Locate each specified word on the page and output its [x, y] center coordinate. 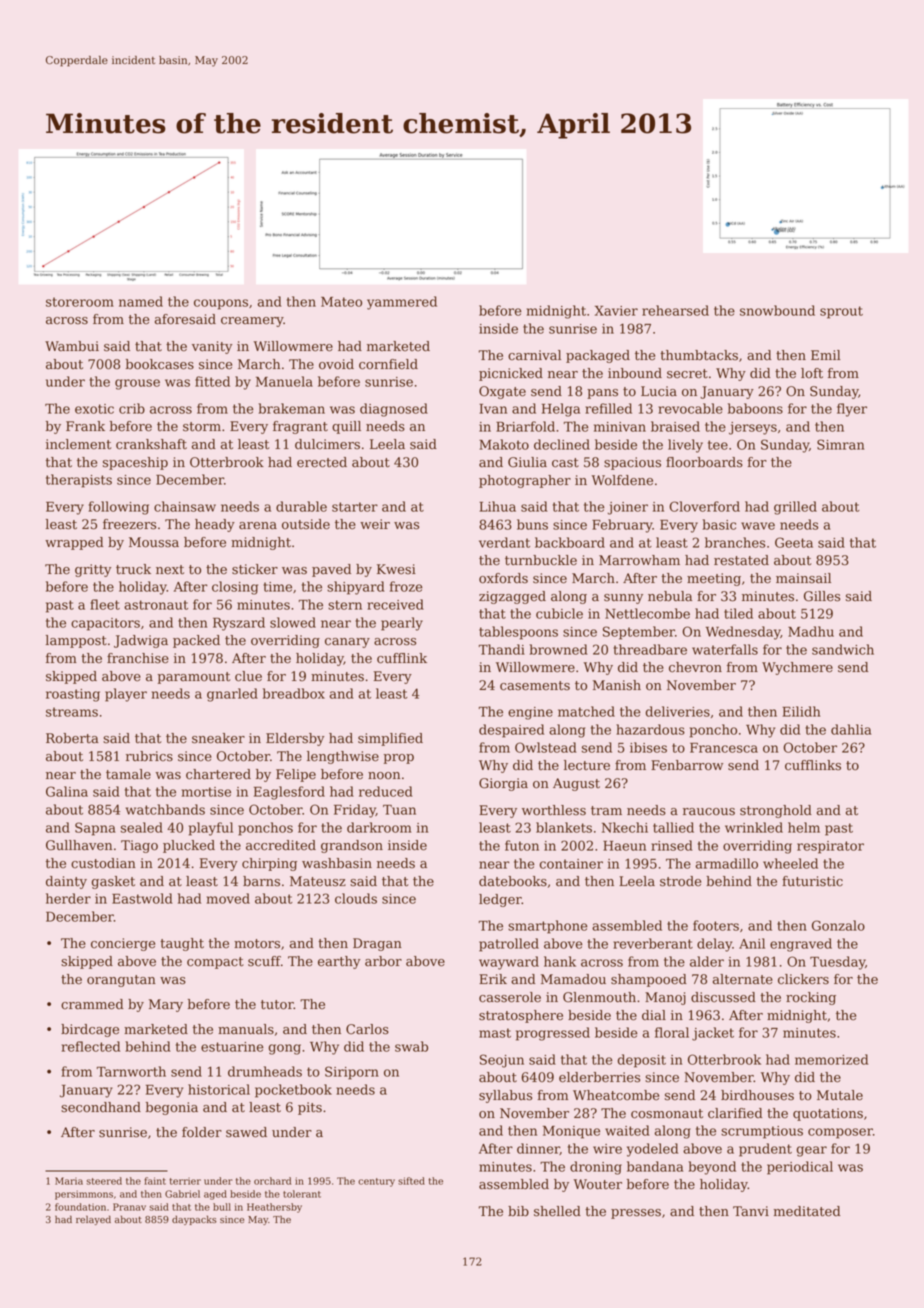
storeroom [80, 302]
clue [248, 676]
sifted [411, 1181]
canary [347, 643]
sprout [841, 312]
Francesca [724, 748]
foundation [80, 1207]
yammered [402, 303]
